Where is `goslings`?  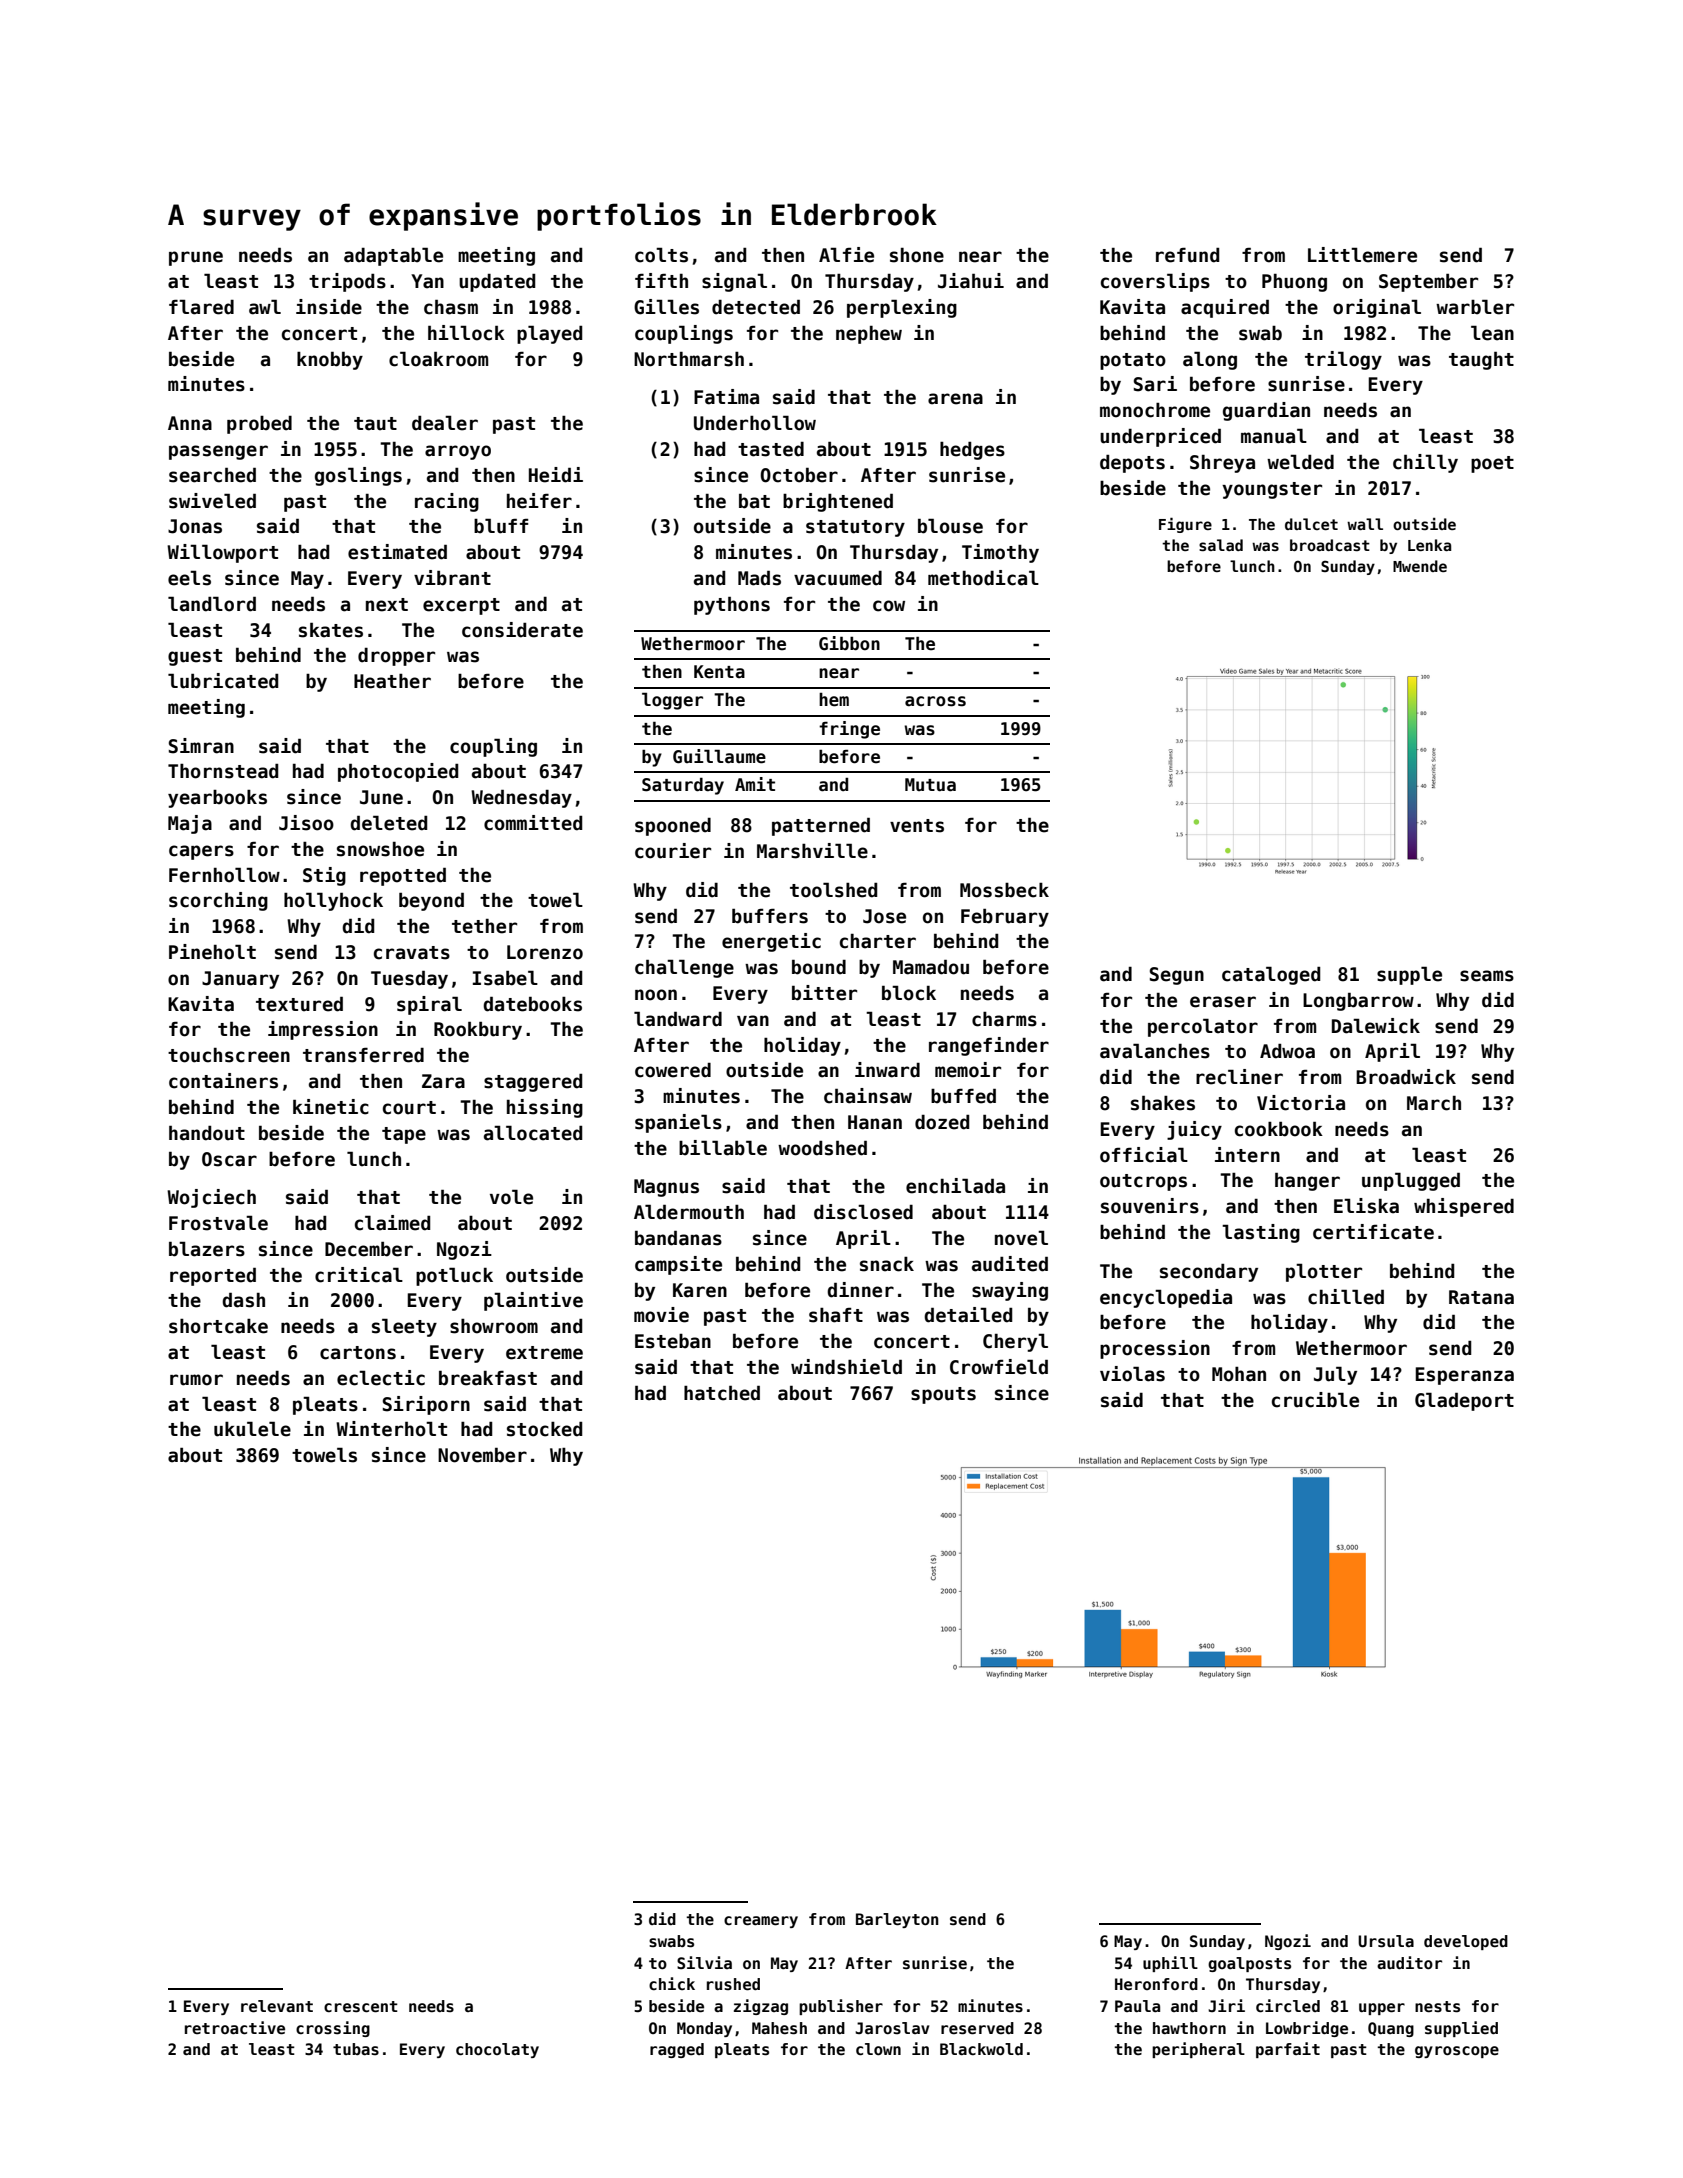
goslings is located at coordinates (358, 476).
